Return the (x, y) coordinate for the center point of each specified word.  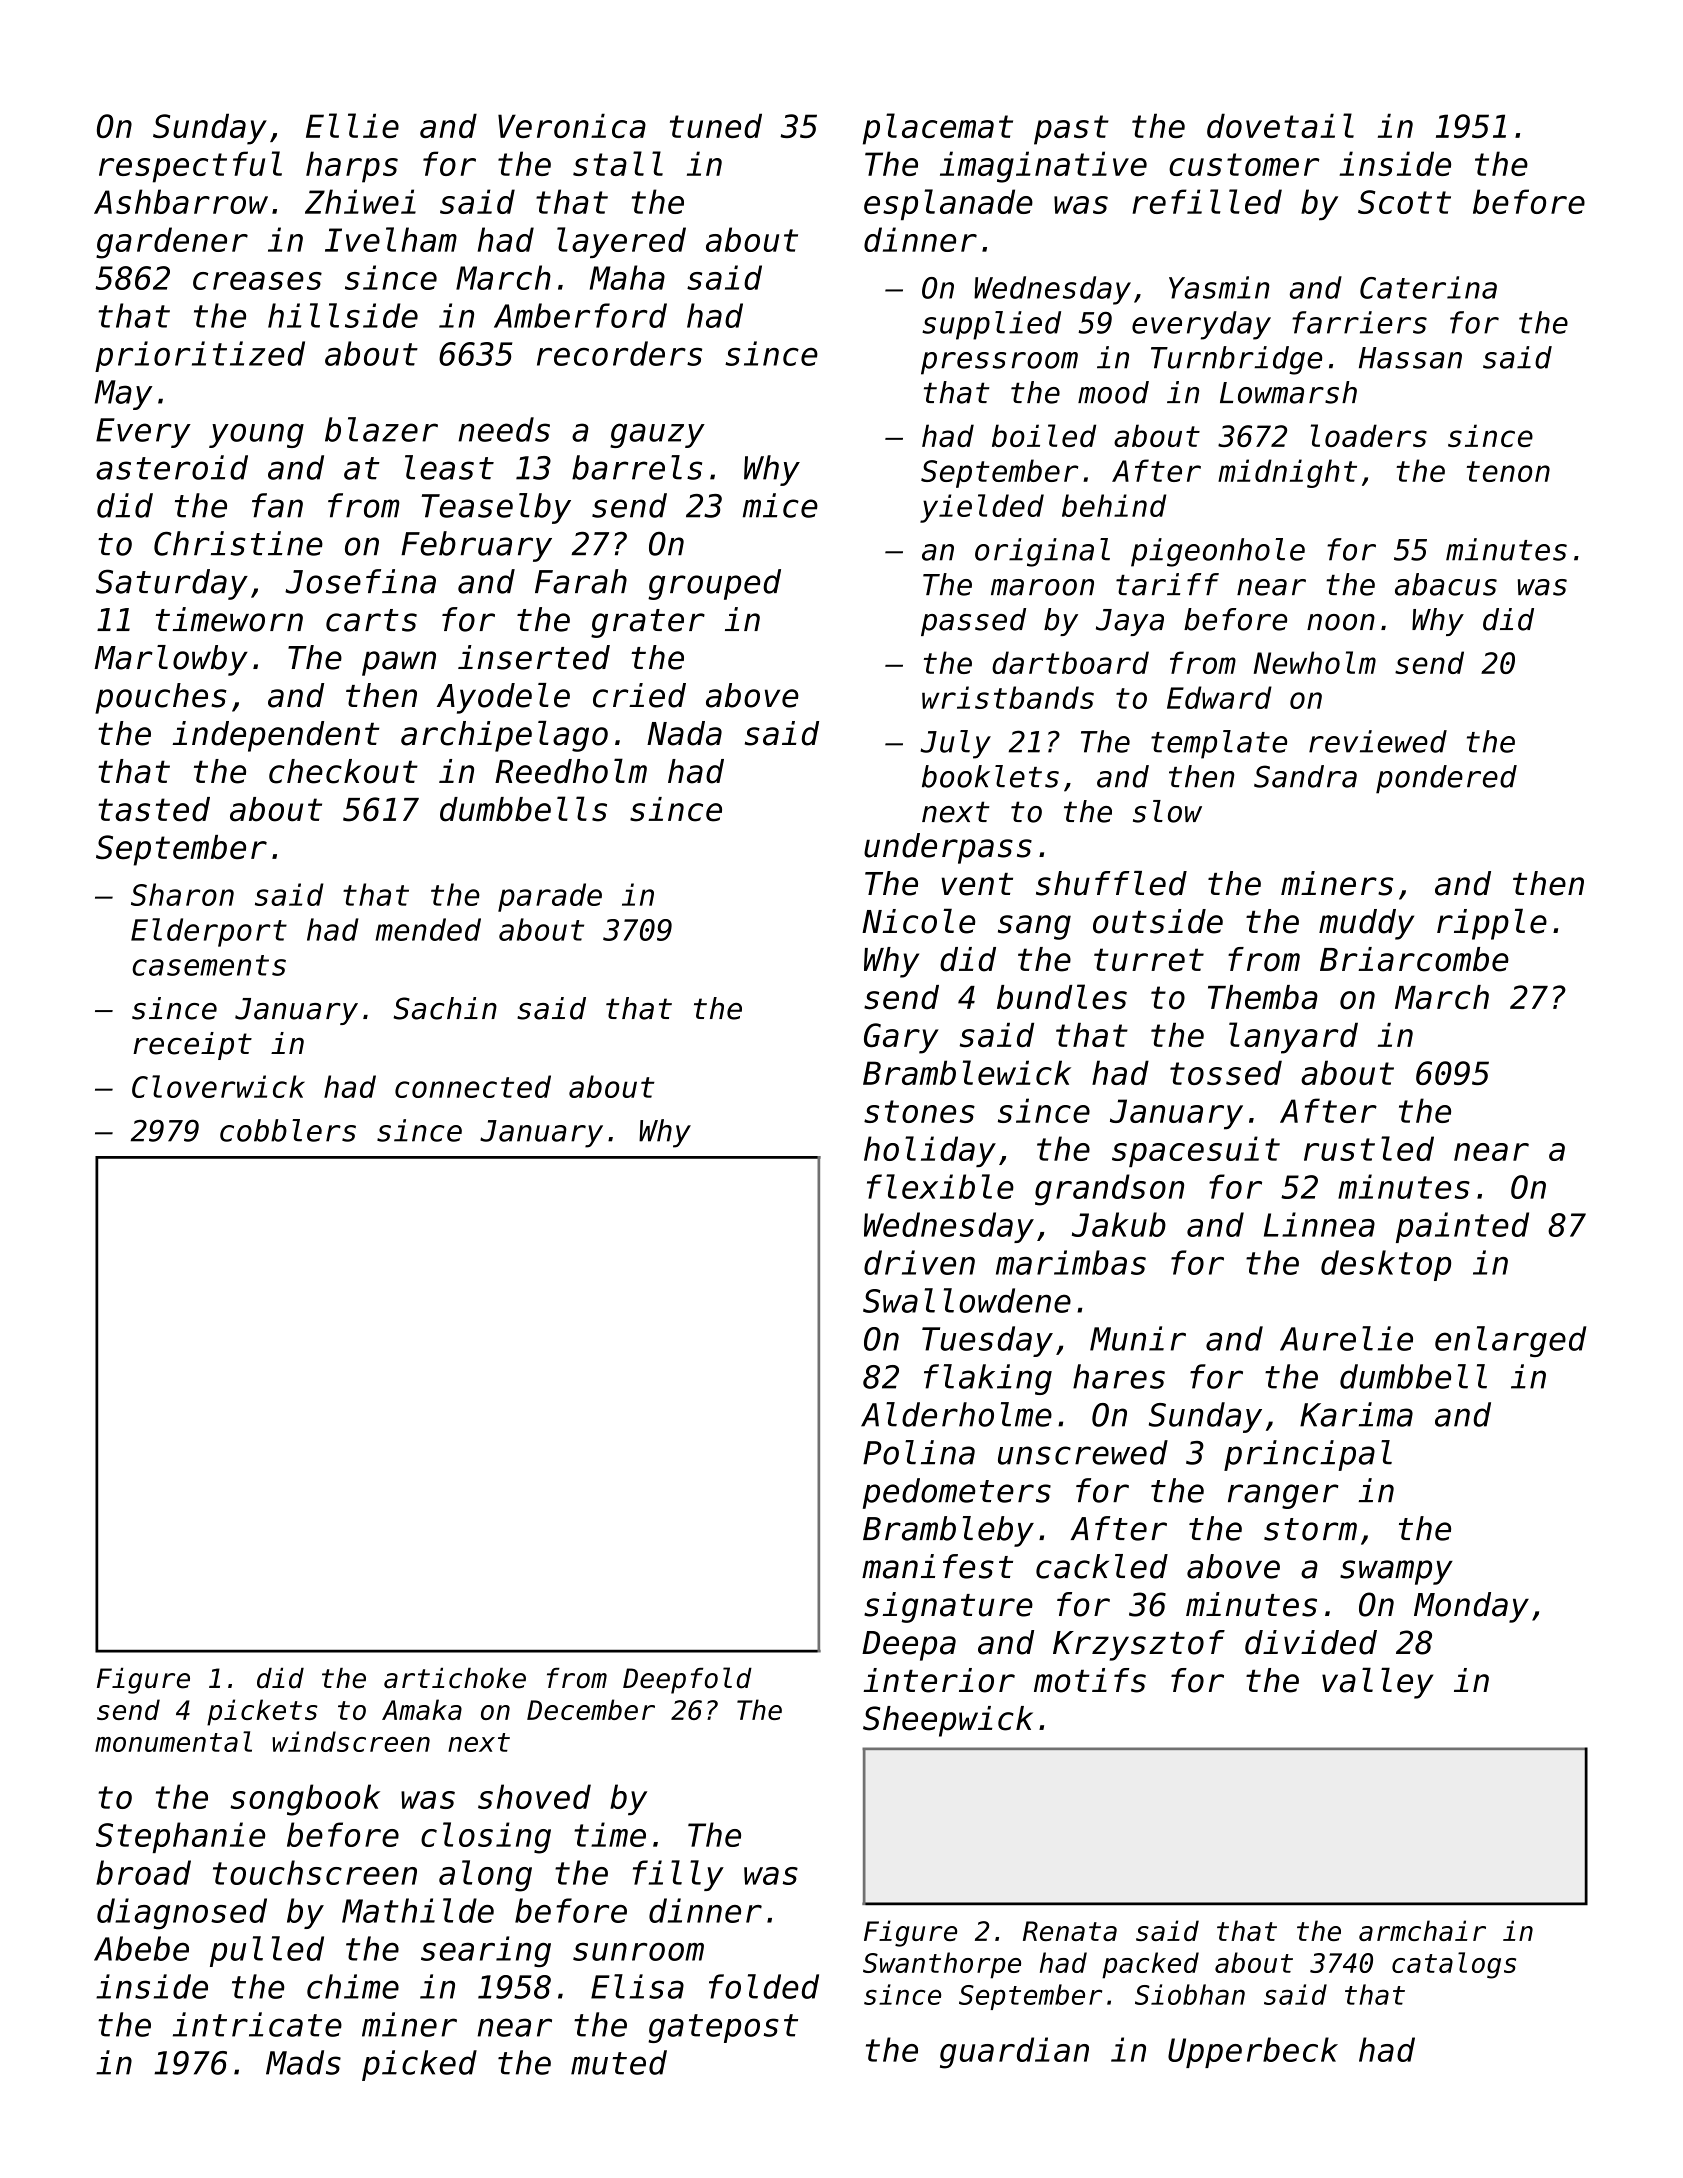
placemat (938, 129)
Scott (1404, 202)
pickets (262, 1712)
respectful (190, 167)
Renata (1070, 1931)
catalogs (1454, 1965)
